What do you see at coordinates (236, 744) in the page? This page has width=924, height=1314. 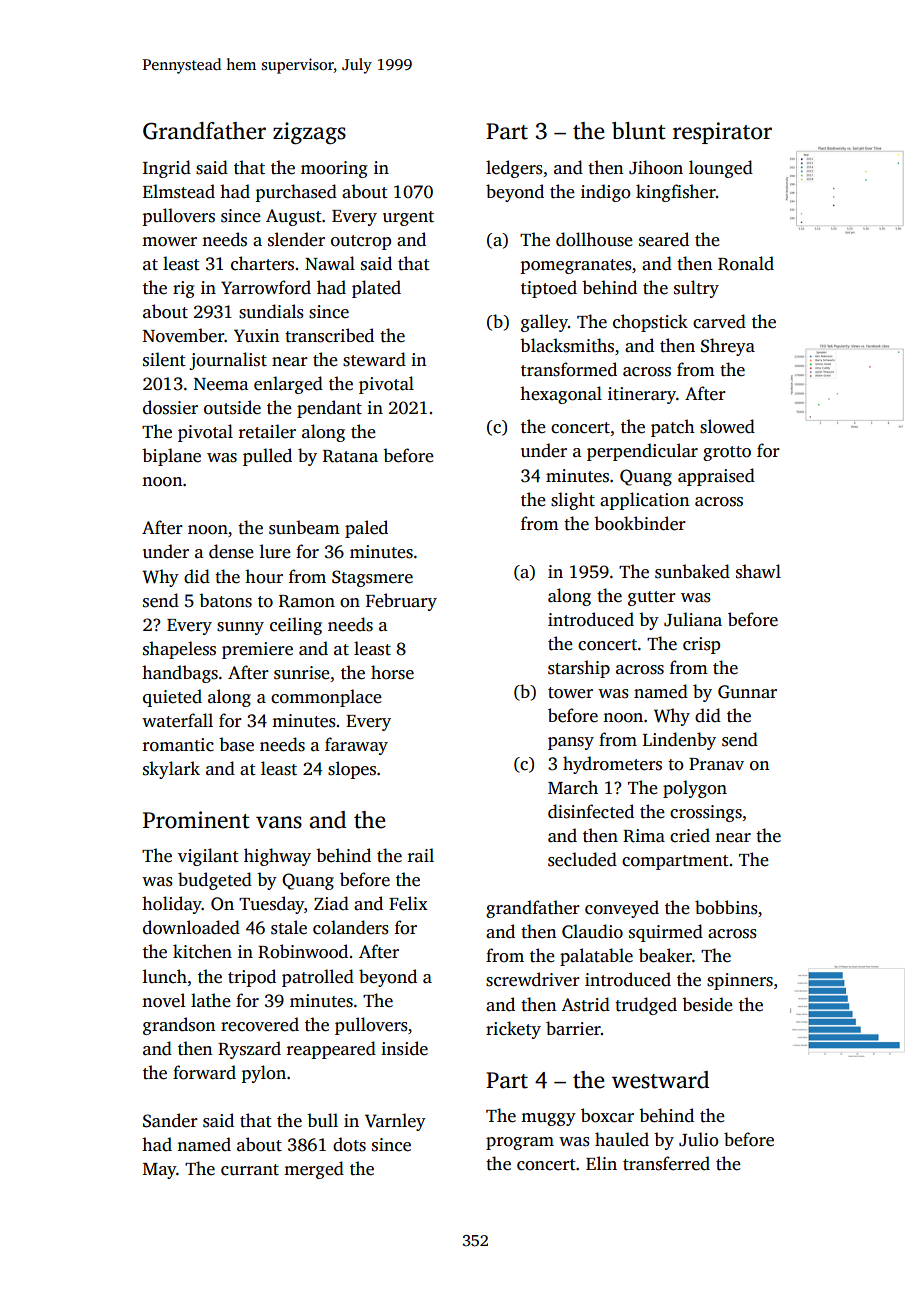 I see `base` at bounding box center [236, 744].
